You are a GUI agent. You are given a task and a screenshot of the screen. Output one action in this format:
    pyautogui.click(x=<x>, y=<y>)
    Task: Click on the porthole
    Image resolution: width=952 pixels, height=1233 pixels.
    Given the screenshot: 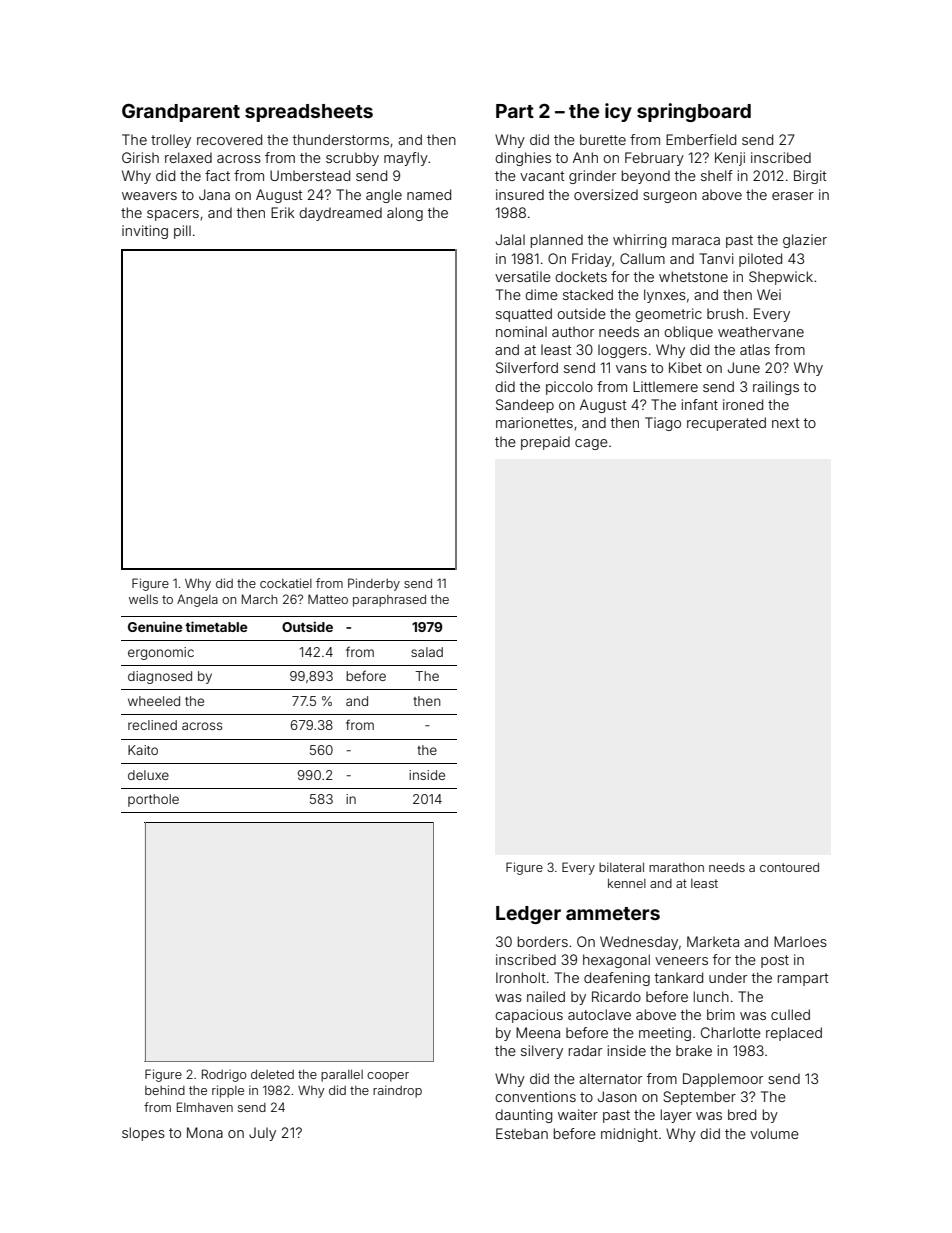 What is the action you would take?
    pyautogui.click(x=153, y=800)
